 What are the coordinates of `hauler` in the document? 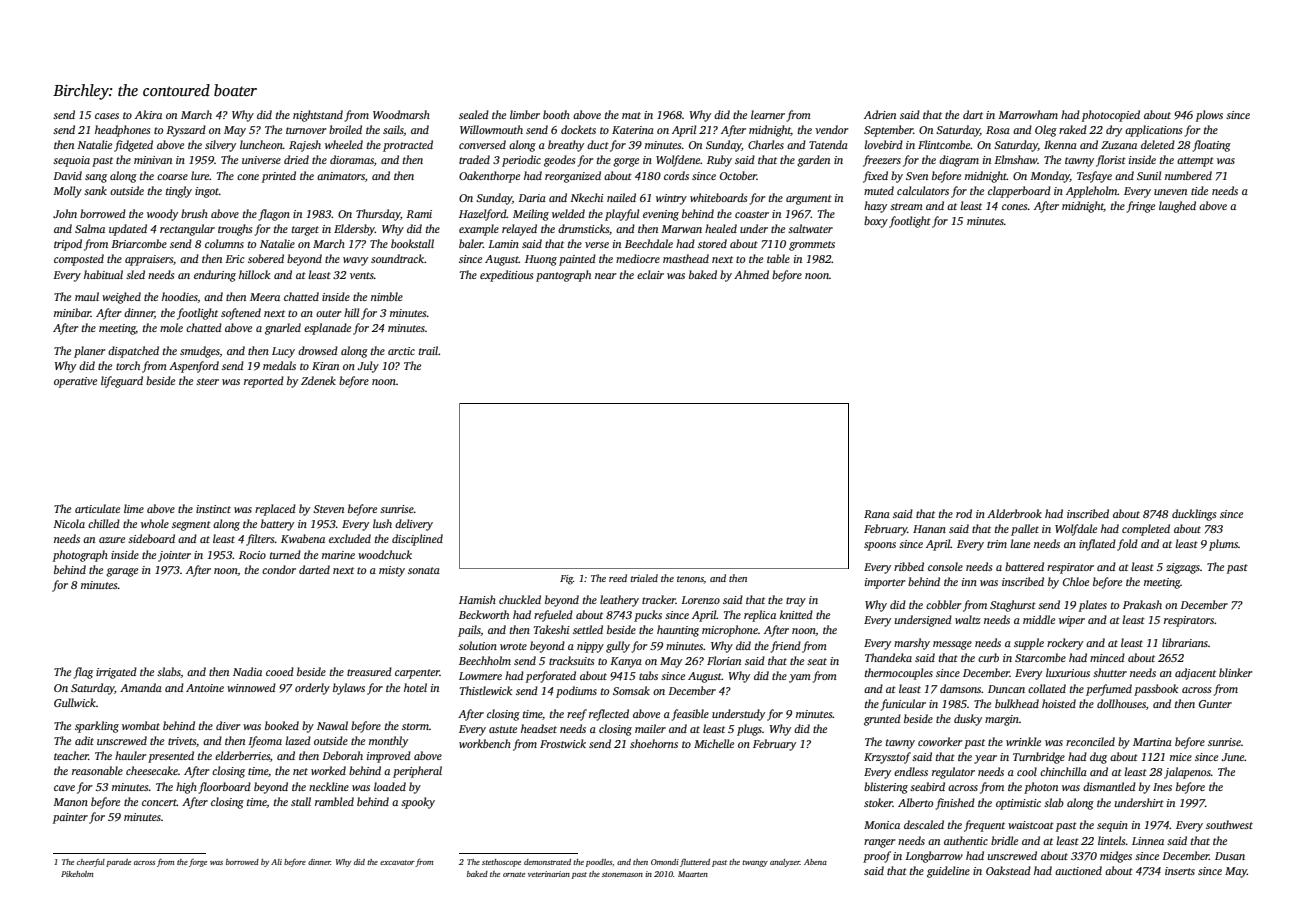 It's located at (130, 755).
